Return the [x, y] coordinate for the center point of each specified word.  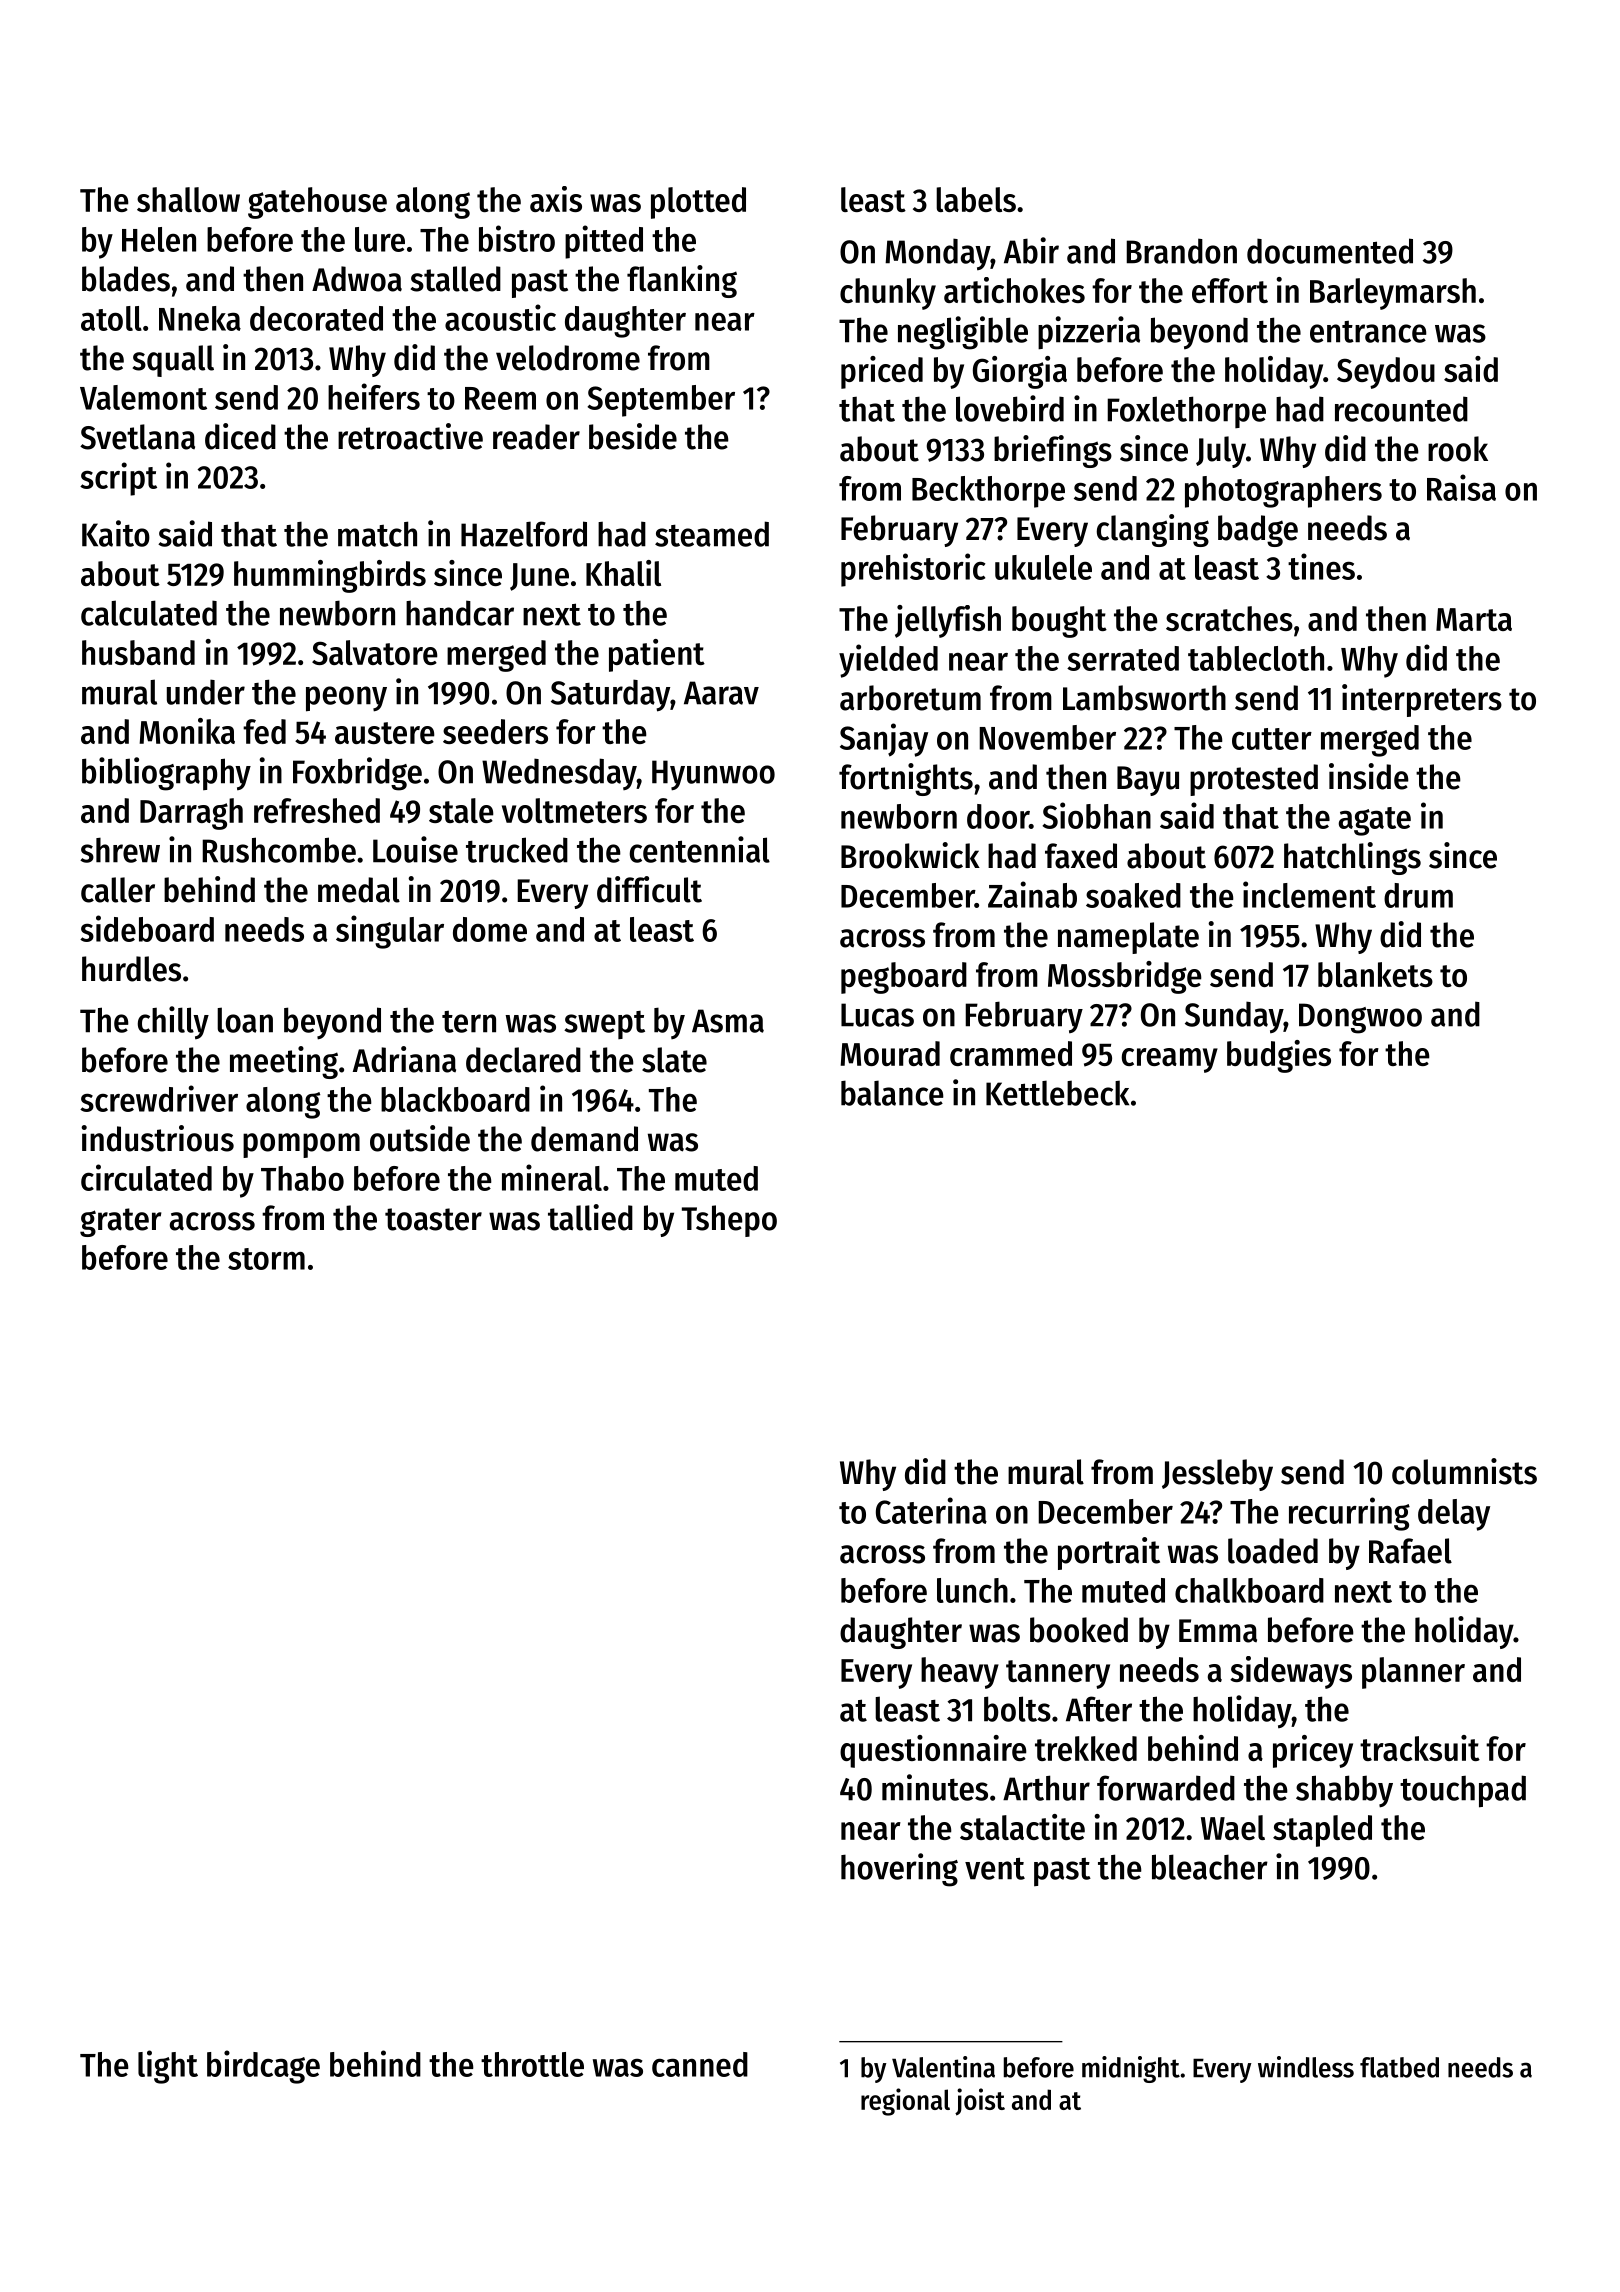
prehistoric [913, 570]
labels [976, 199]
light [168, 2067]
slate [674, 1060]
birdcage [263, 2067]
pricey [1313, 1751]
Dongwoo [1360, 1018]
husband [138, 652]
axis [556, 199]
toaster [433, 1219]
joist [980, 2102]
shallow [188, 199]
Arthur [1046, 1788]
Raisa [1461, 487]
